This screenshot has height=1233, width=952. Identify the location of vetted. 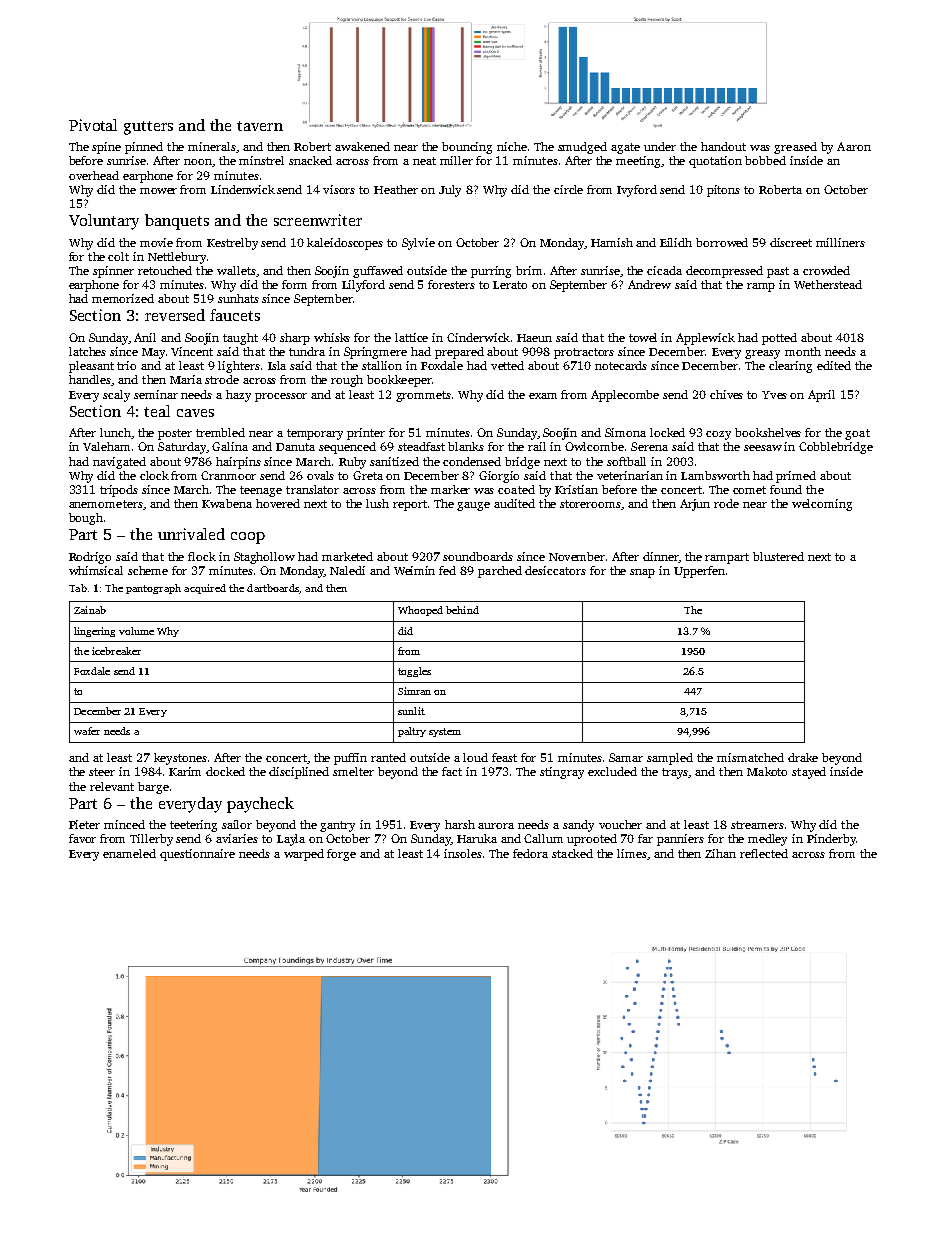
(507, 365).
